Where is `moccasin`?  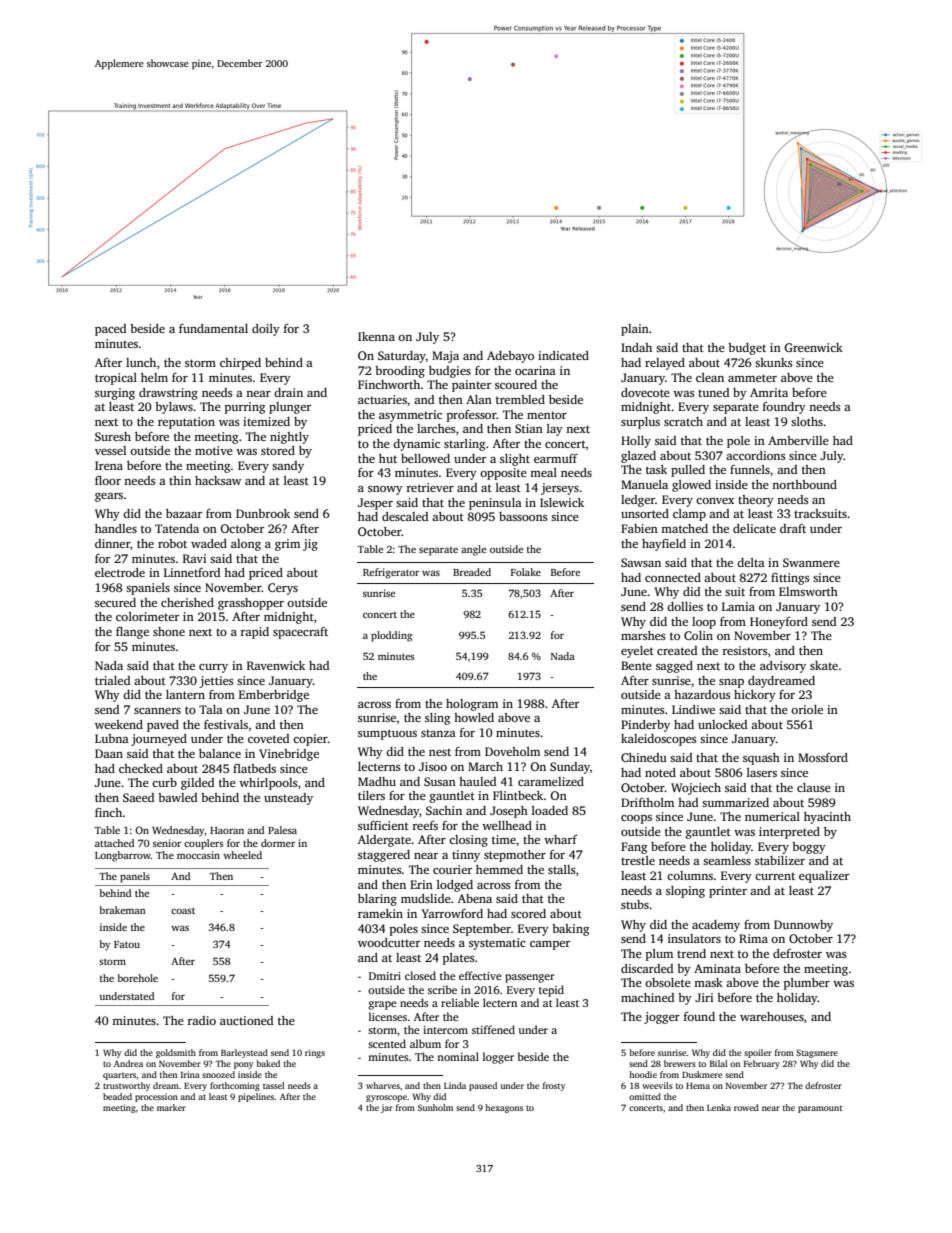
moccasin is located at coordinates (198, 855).
